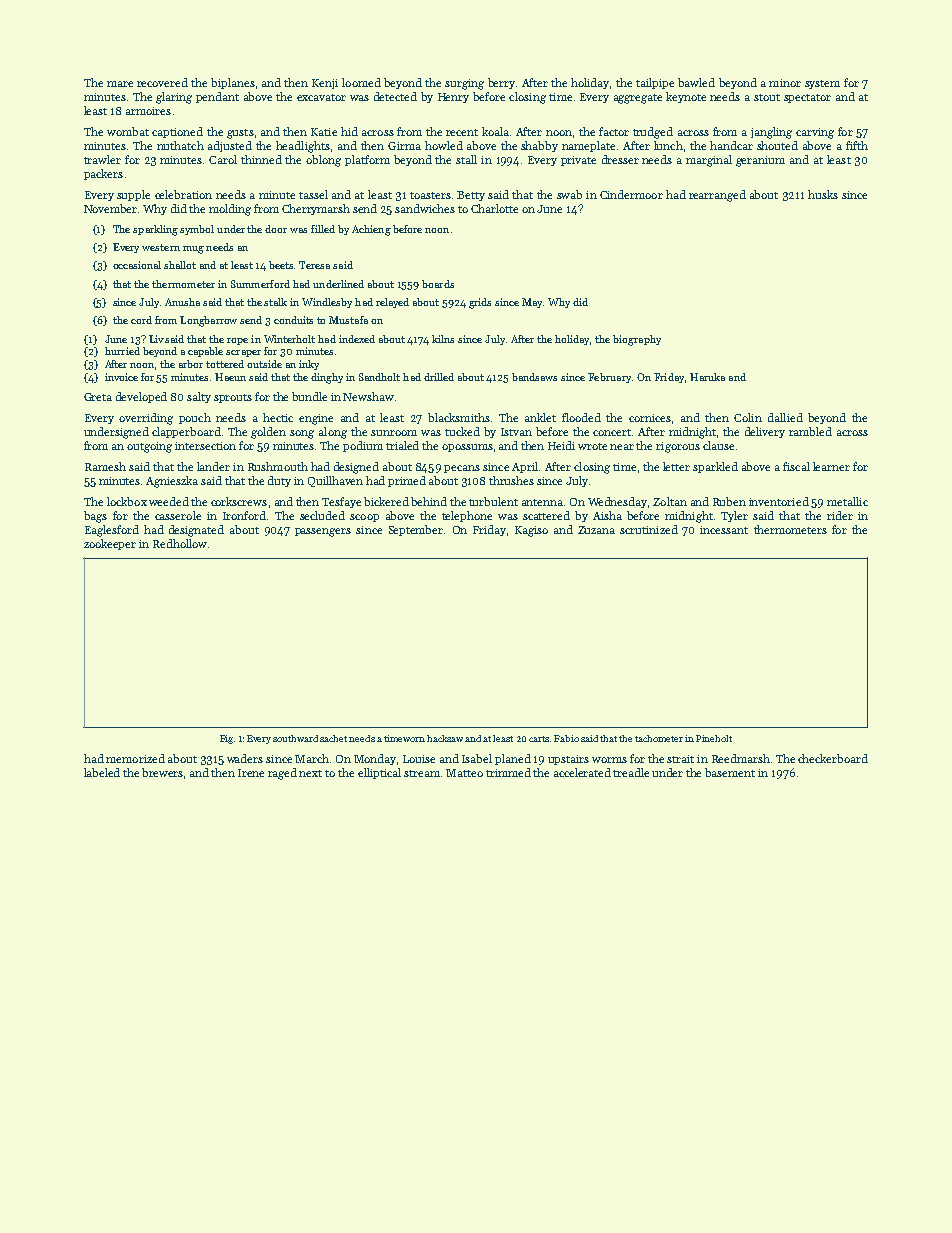  What do you see at coordinates (135, 758) in the image?
I see `memorized` at bounding box center [135, 758].
